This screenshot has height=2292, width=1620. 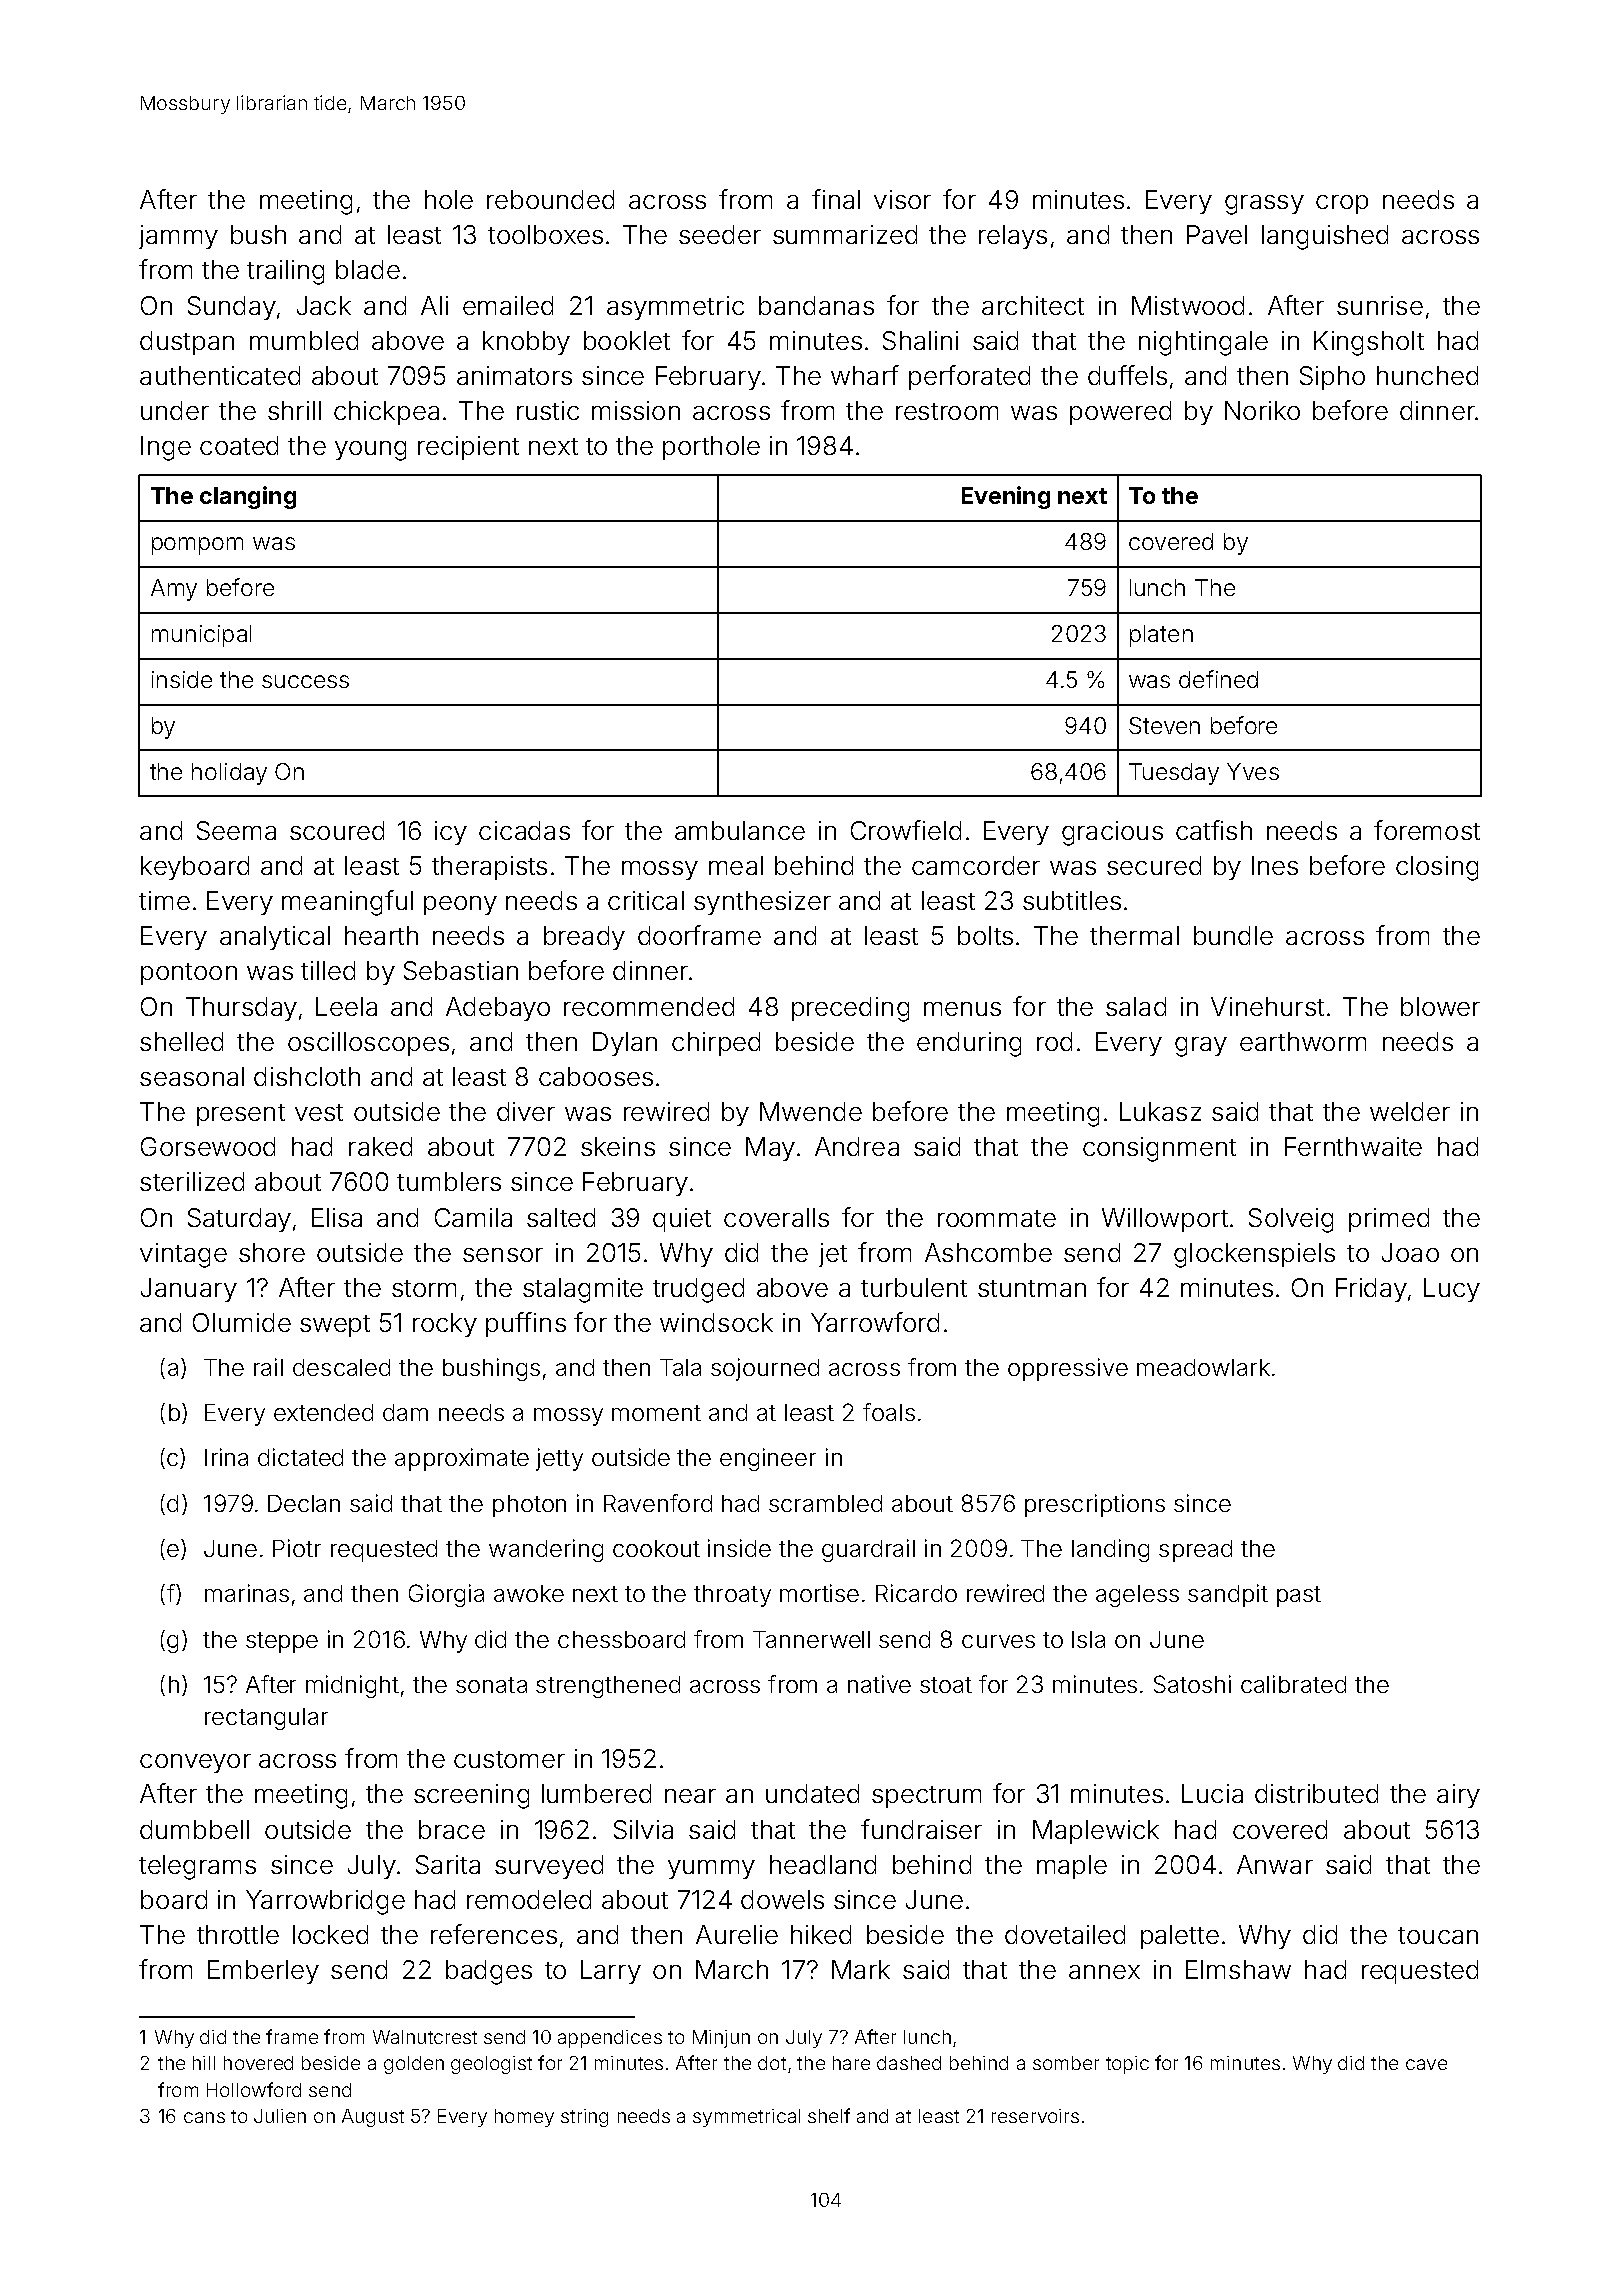 I want to click on nightingale, so click(x=1203, y=343).
